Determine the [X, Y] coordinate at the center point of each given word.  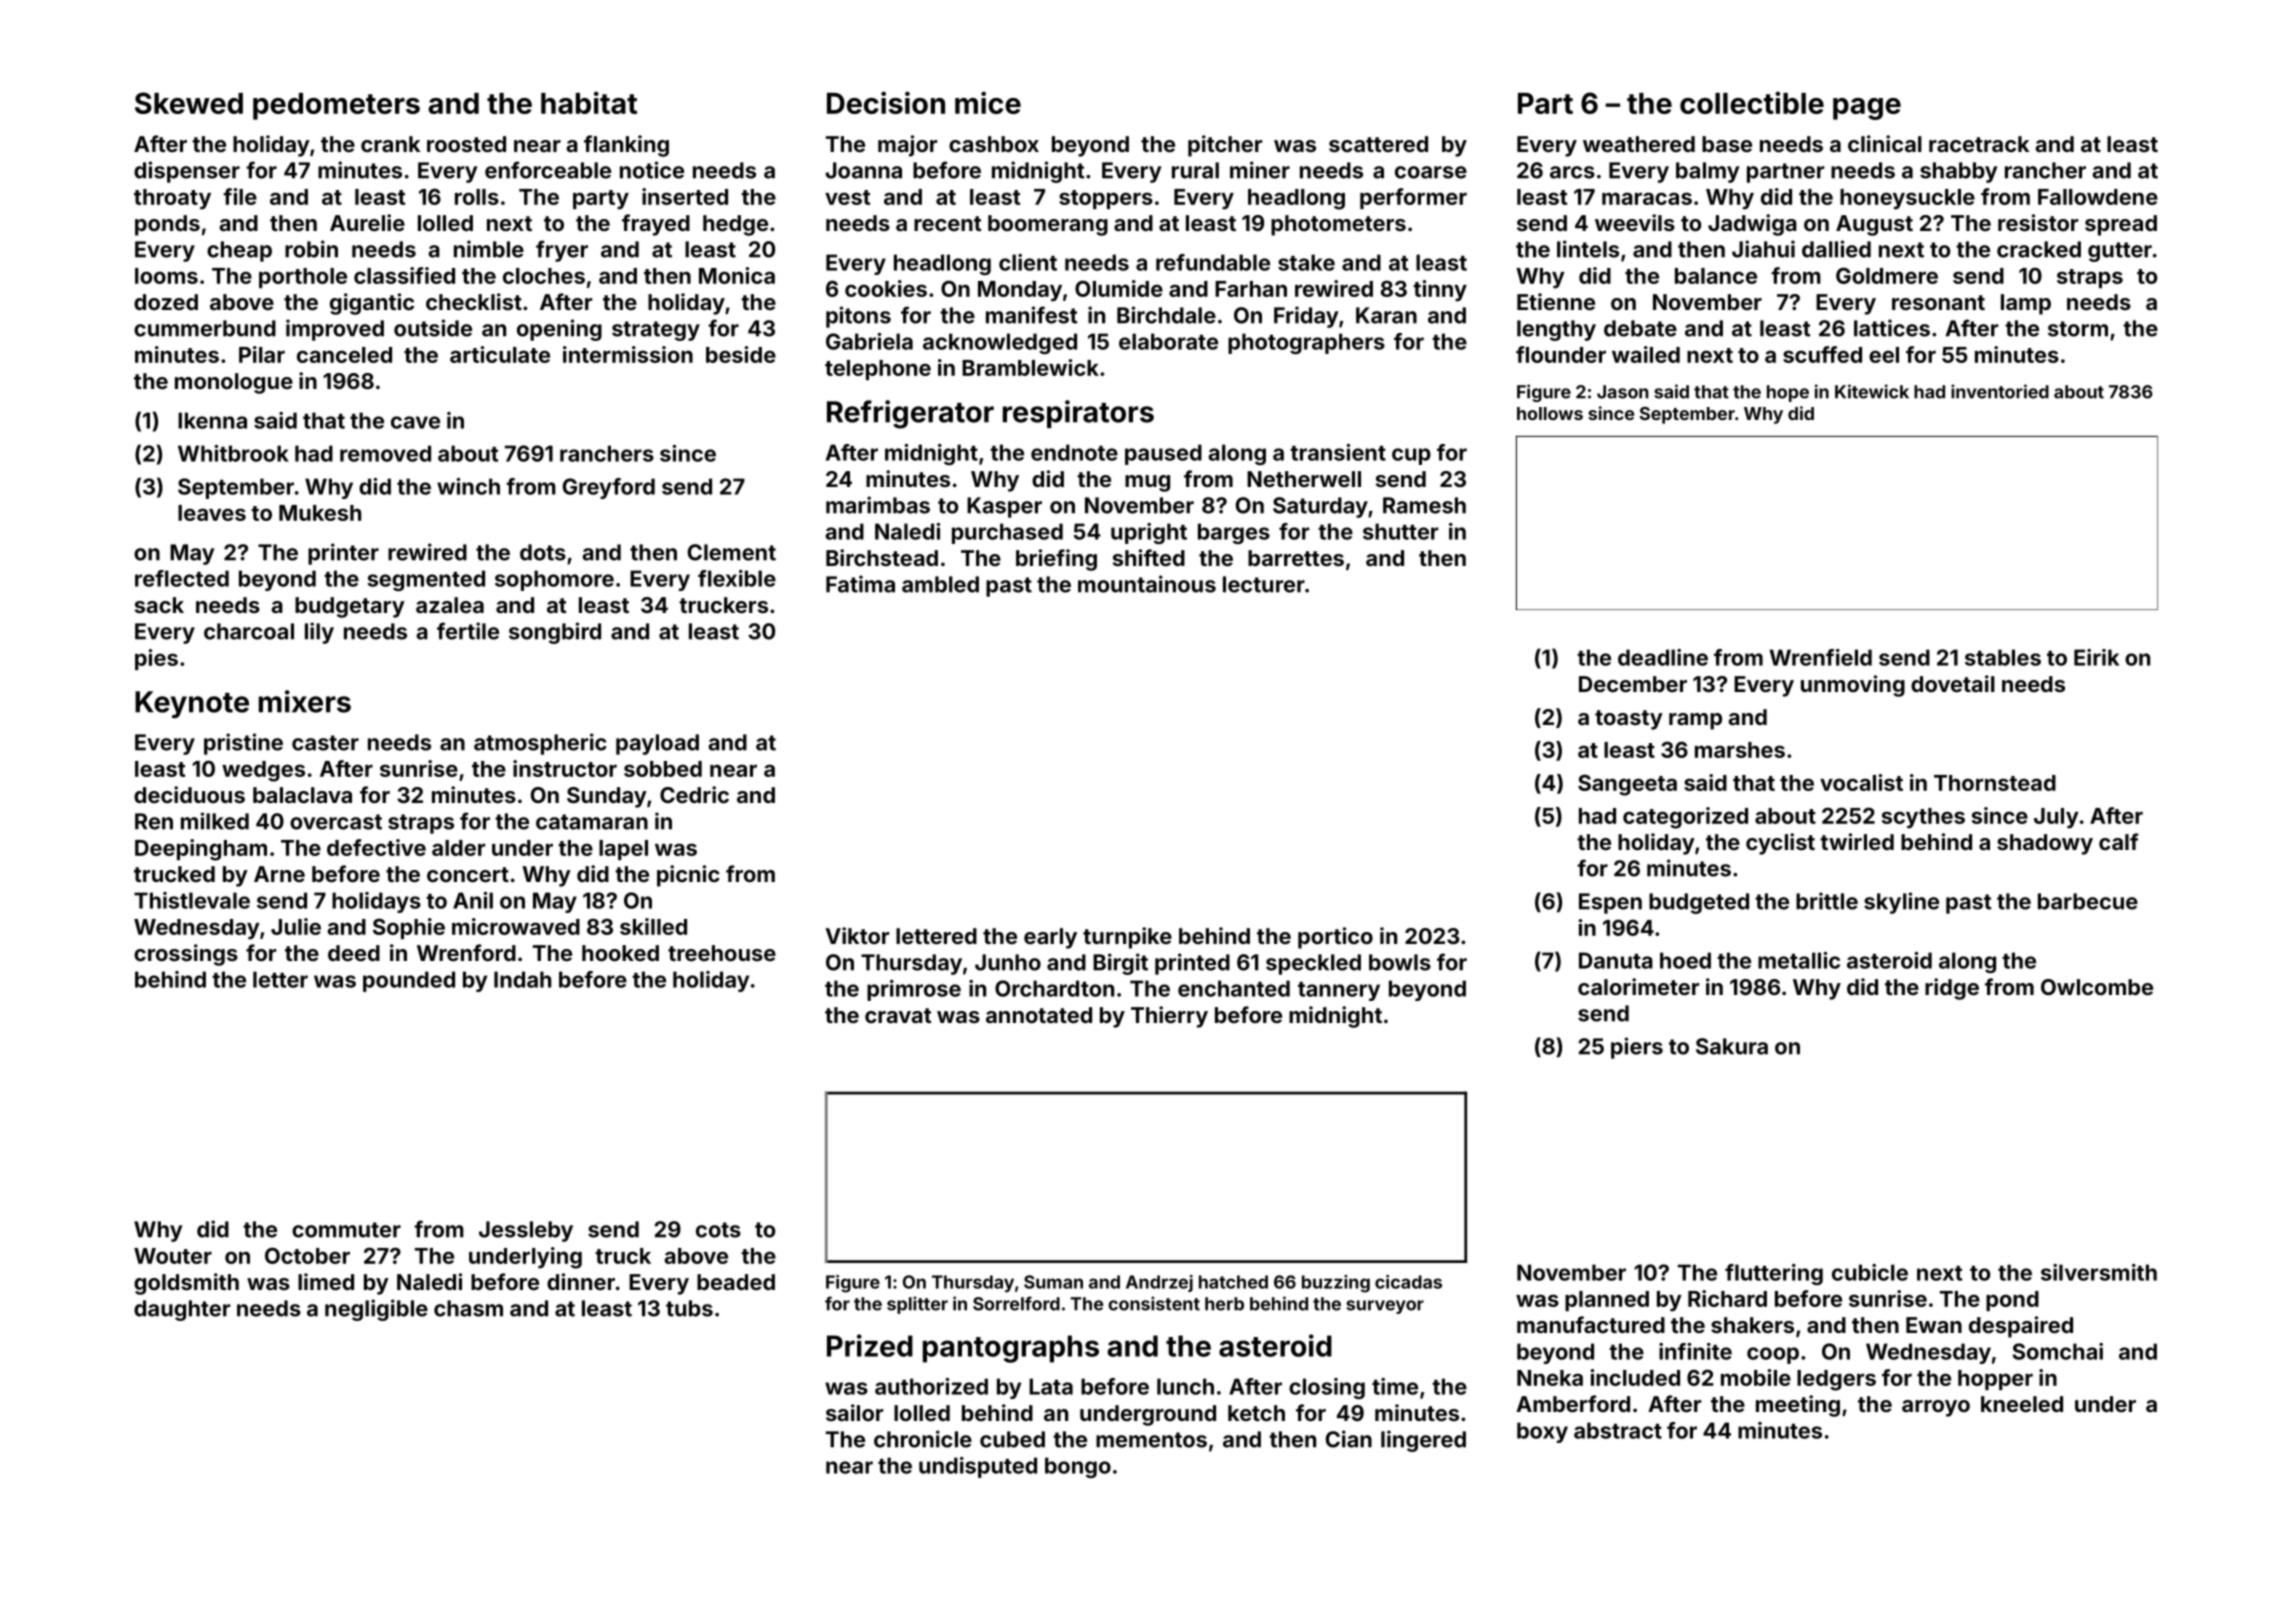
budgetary [350, 607]
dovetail [1953, 683]
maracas [1647, 198]
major [907, 146]
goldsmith [186, 1284]
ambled [940, 584]
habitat [589, 102]
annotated [1039, 1015]
